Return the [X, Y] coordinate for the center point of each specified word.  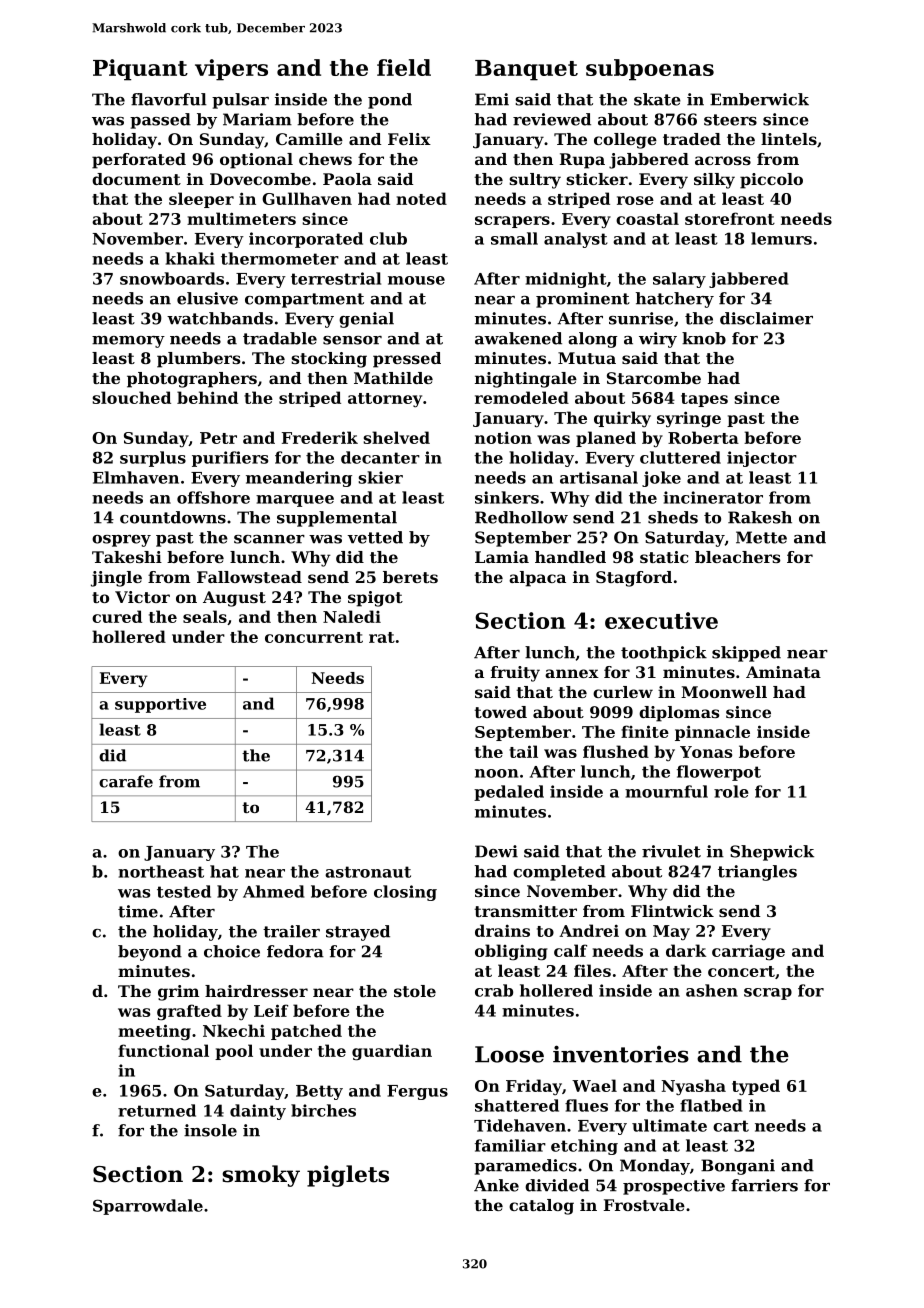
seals [205, 616]
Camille [309, 139]
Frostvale [644, 1205]
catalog [541, 1207]
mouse [416, 280]
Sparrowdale [148, 1207]
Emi [492, 99]
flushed [616, 751]
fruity [515, 674]
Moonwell [724, 692]
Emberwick [759, 99]
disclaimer [766, 318]
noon [496, 773]
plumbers [199, 360]
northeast [161, 871]
